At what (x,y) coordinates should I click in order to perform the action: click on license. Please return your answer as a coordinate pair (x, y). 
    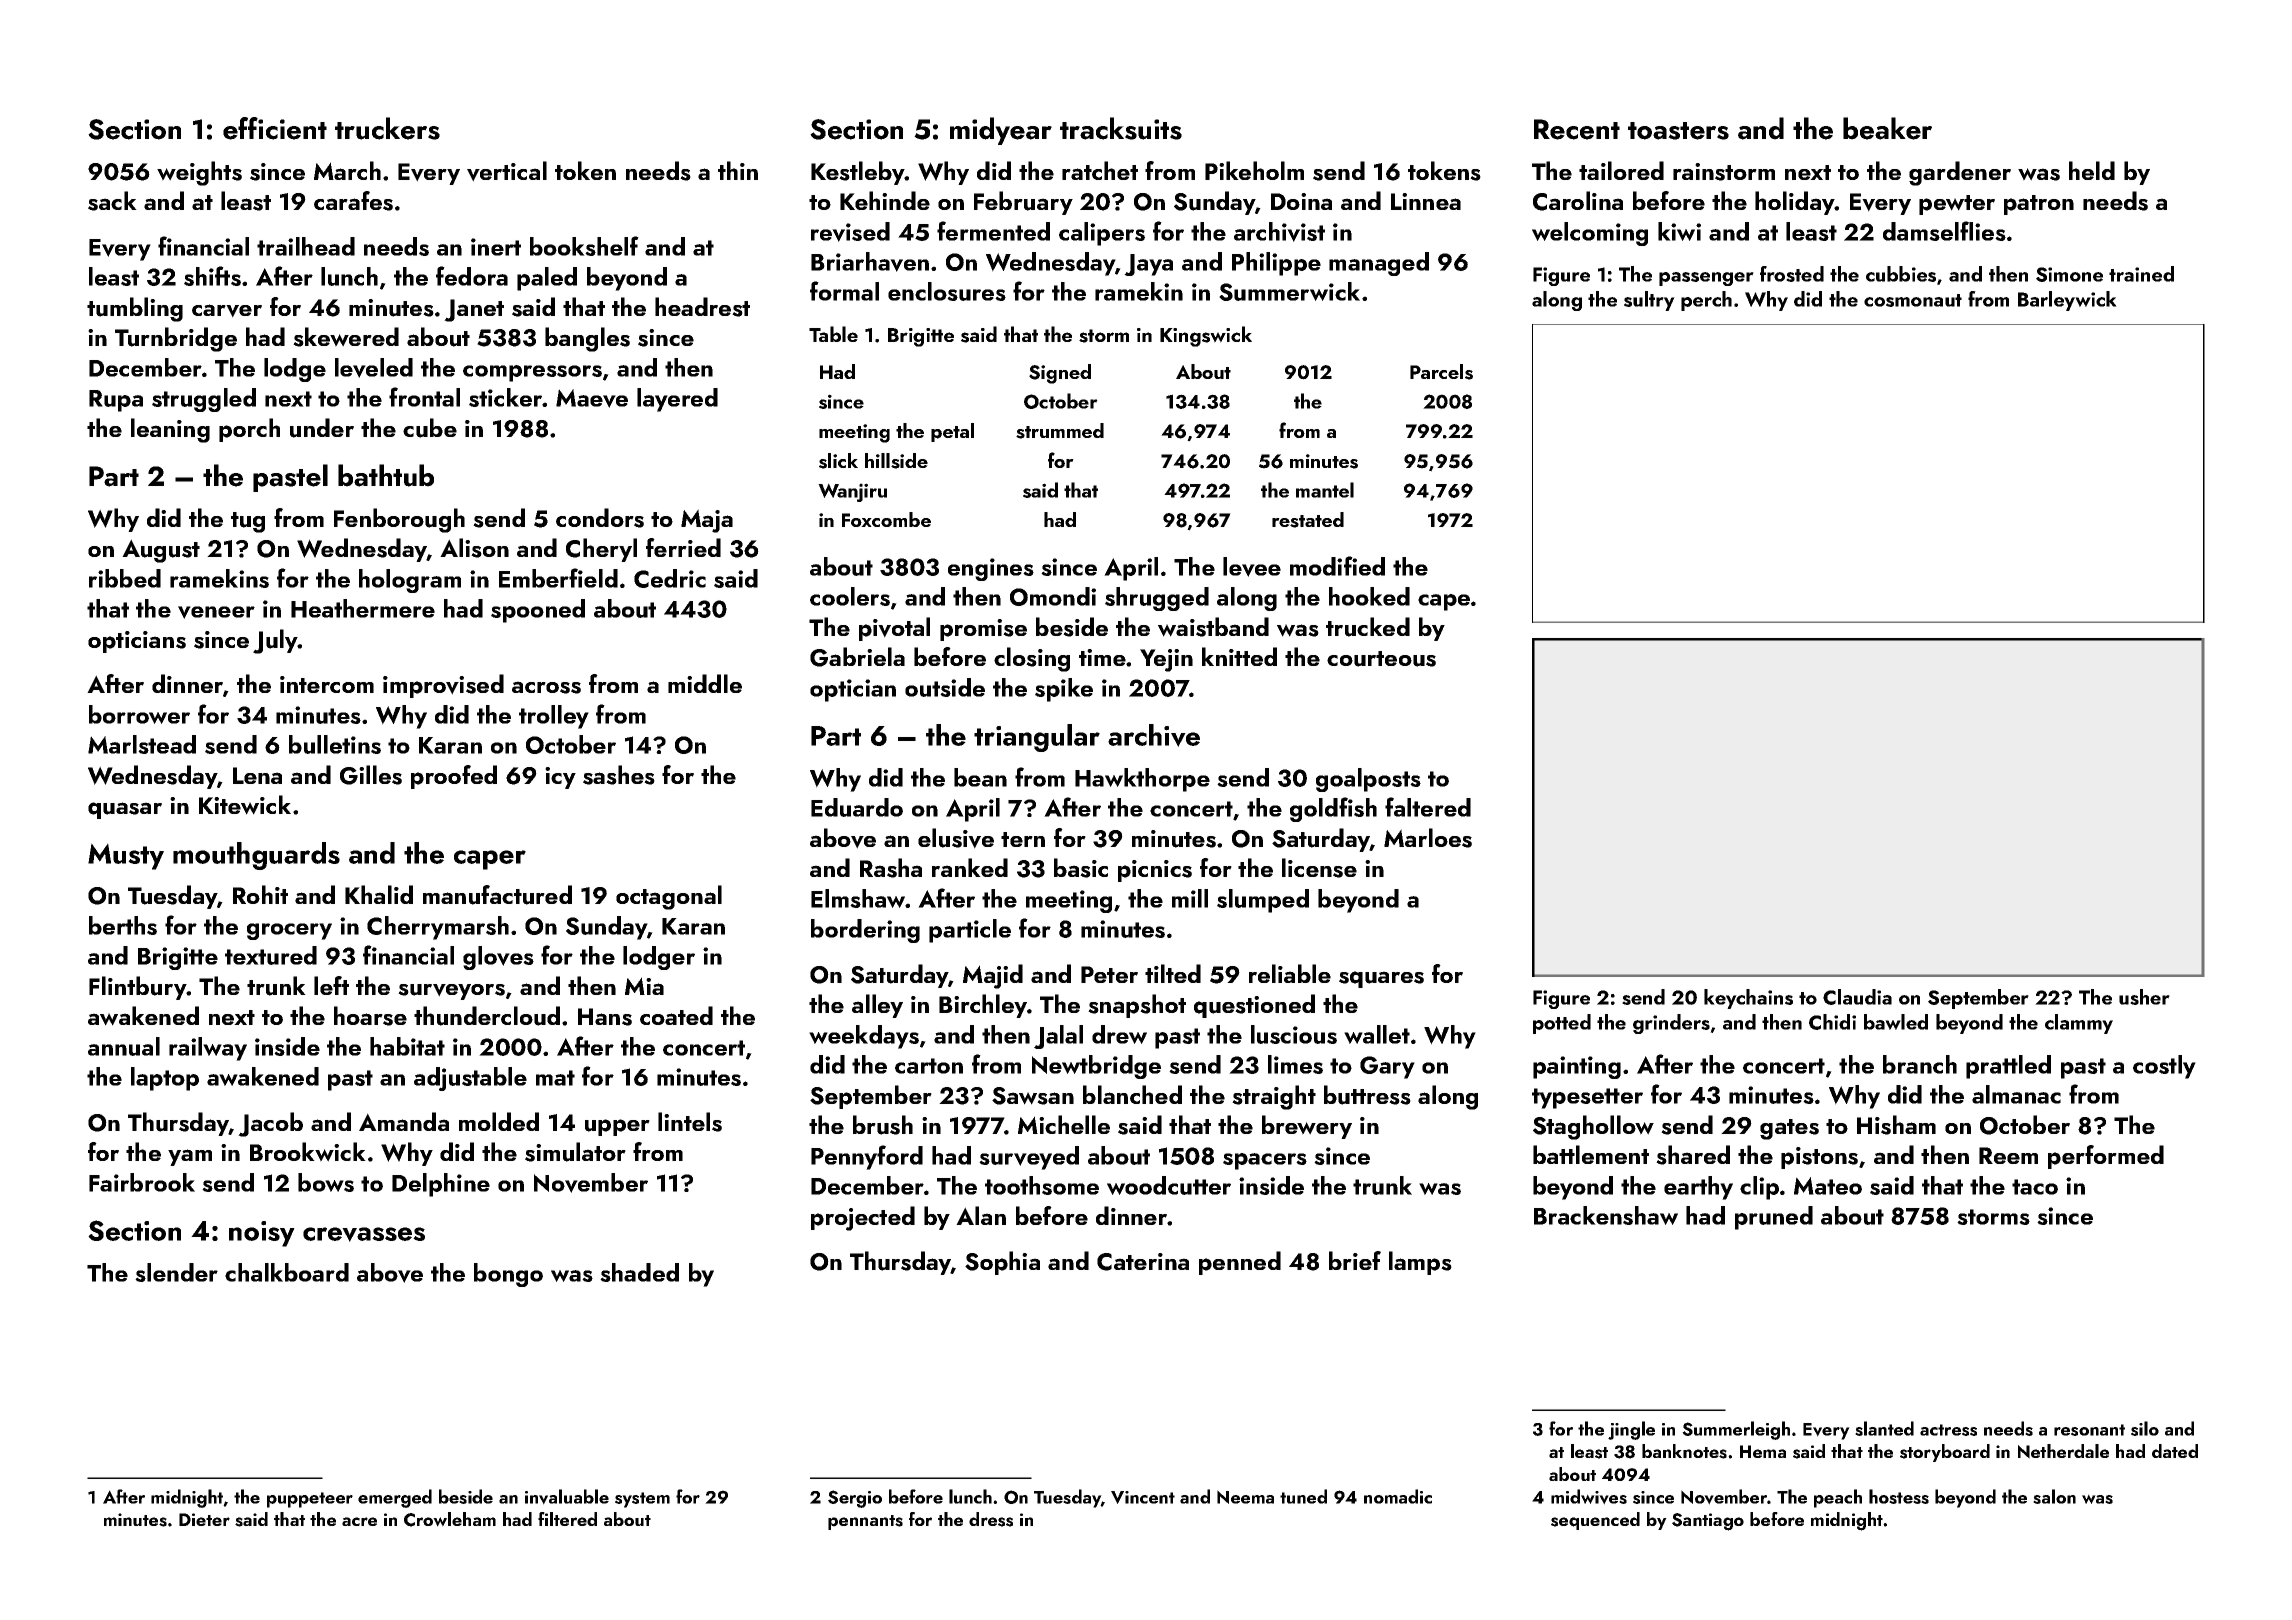
    Looking at the image, I should click on (1319, 868).
